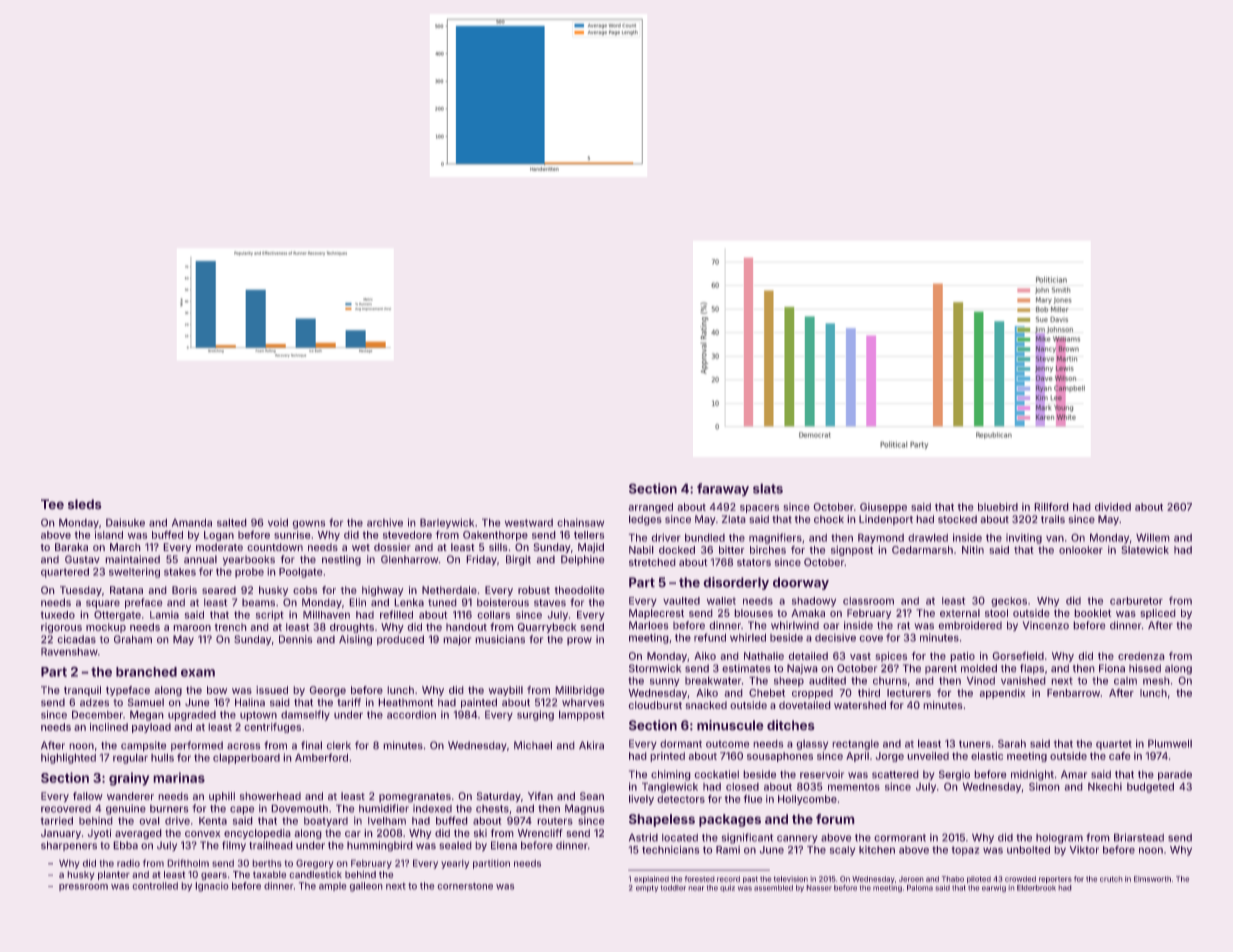 The width and height of the image is (1233, 952). What do you see at coordinates (1156, 681) in the image?
I see `mesh` at bounding box center [1156, 681].
